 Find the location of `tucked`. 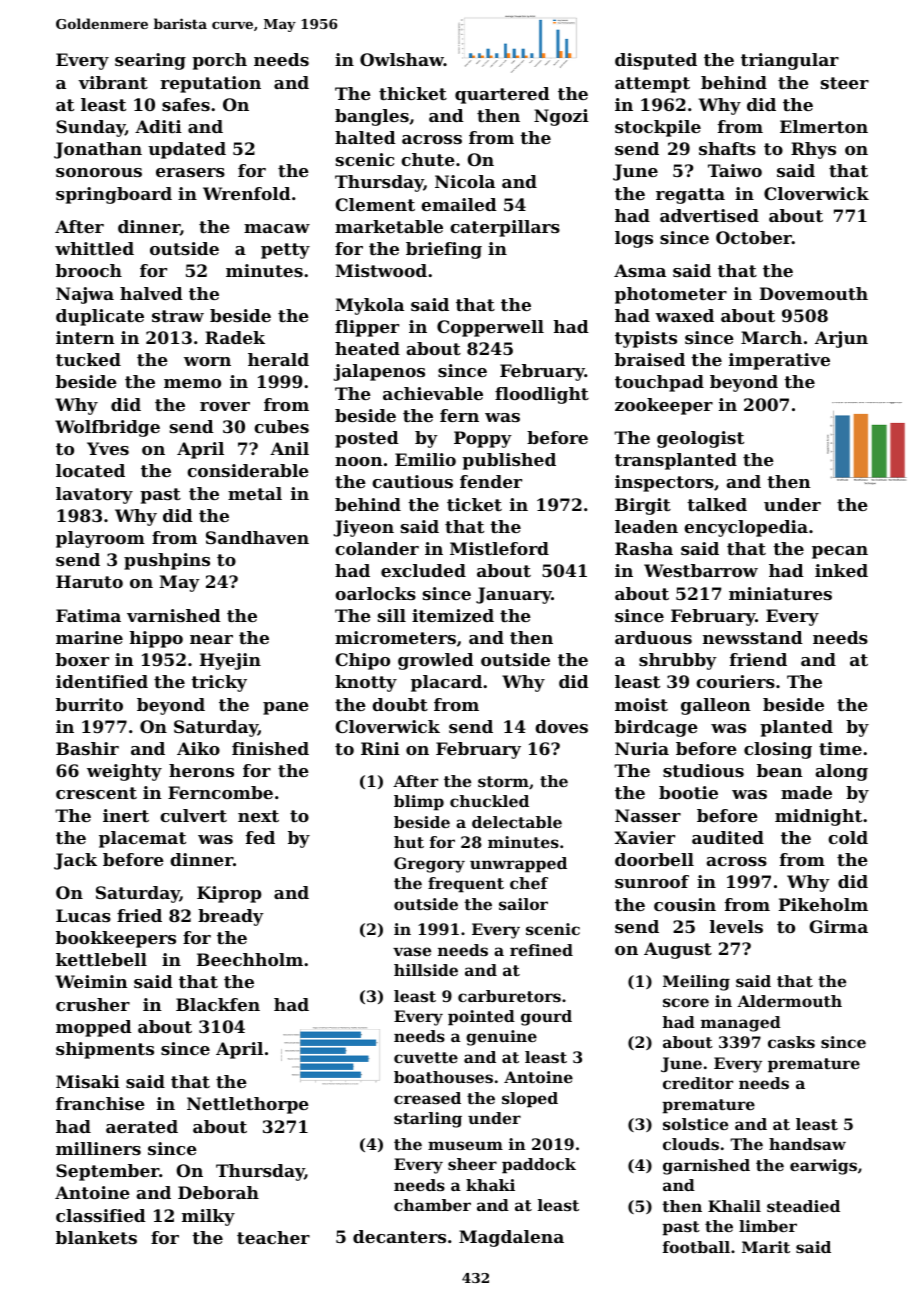

tucked is located at coordinates (88, 359).
